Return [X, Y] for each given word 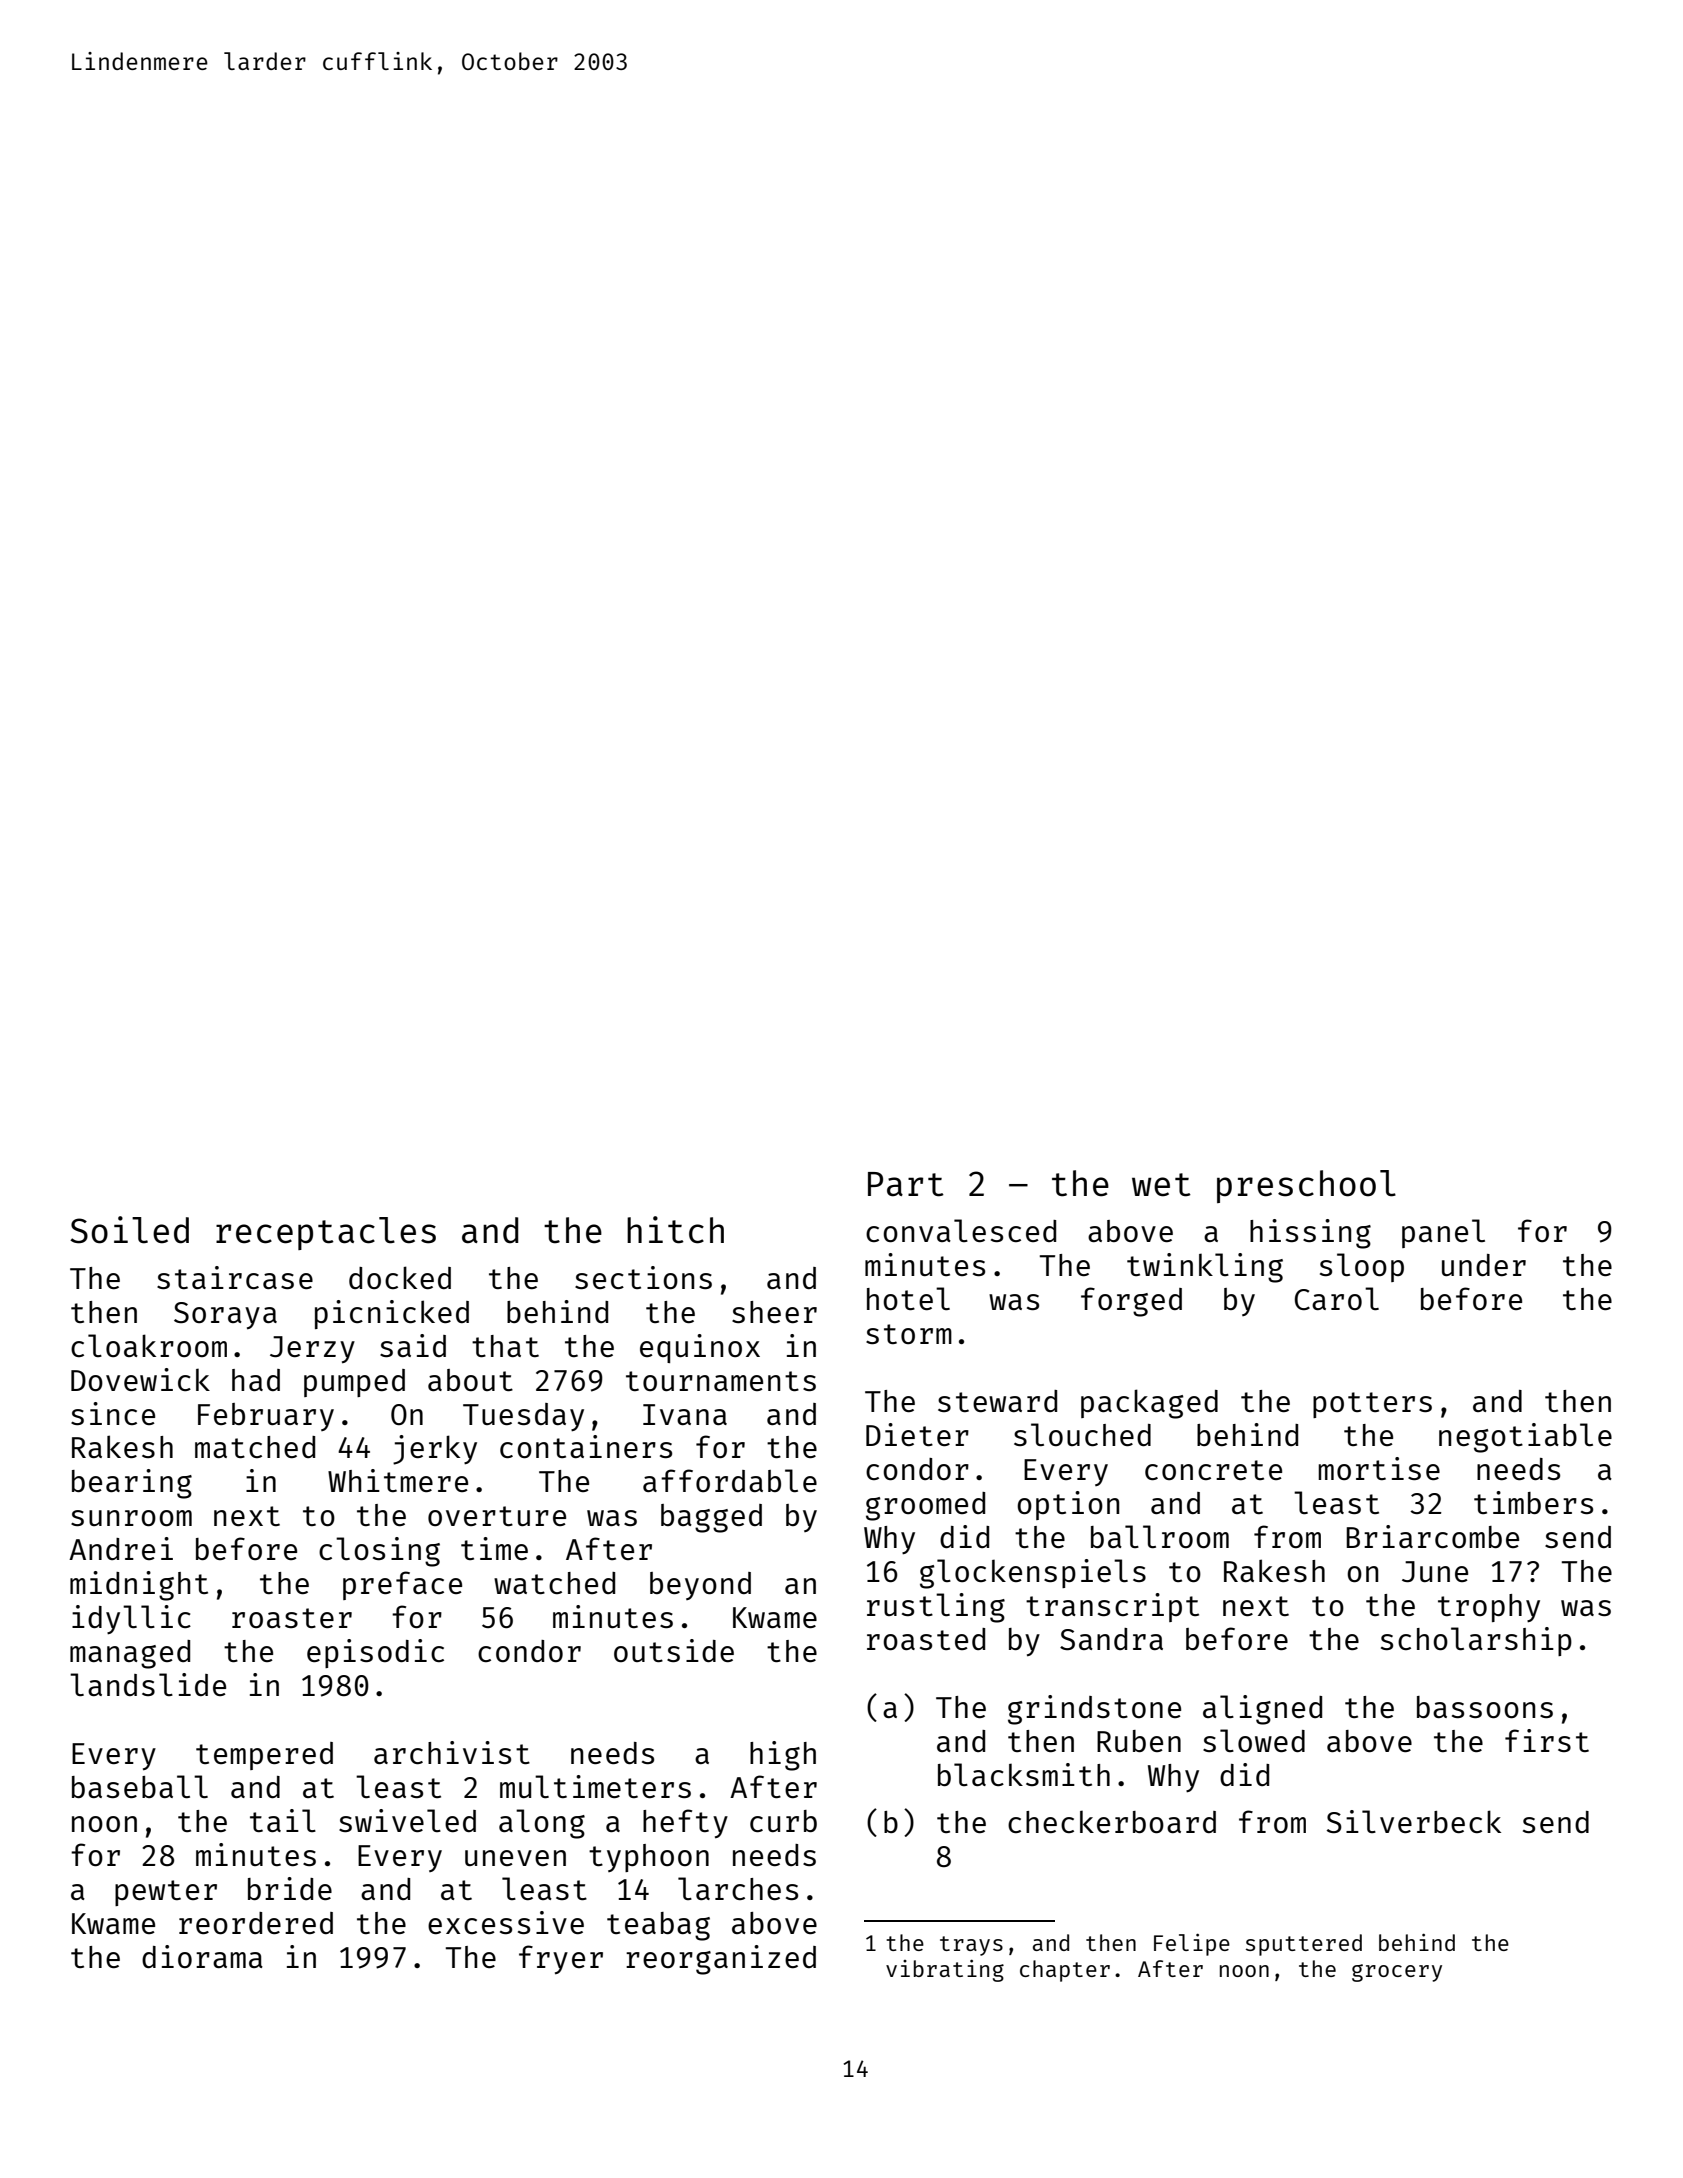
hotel [908, 1299]
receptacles [326, 1233]
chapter [1065, 1971]
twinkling [1205, 1268]
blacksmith [1024, 1774]
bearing [132, 1484]
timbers [1533, 1502]
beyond [700, 1586]
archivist [452, 1752]
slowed [1254, 1740]
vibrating [945, 1970]
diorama [202, 1956]
